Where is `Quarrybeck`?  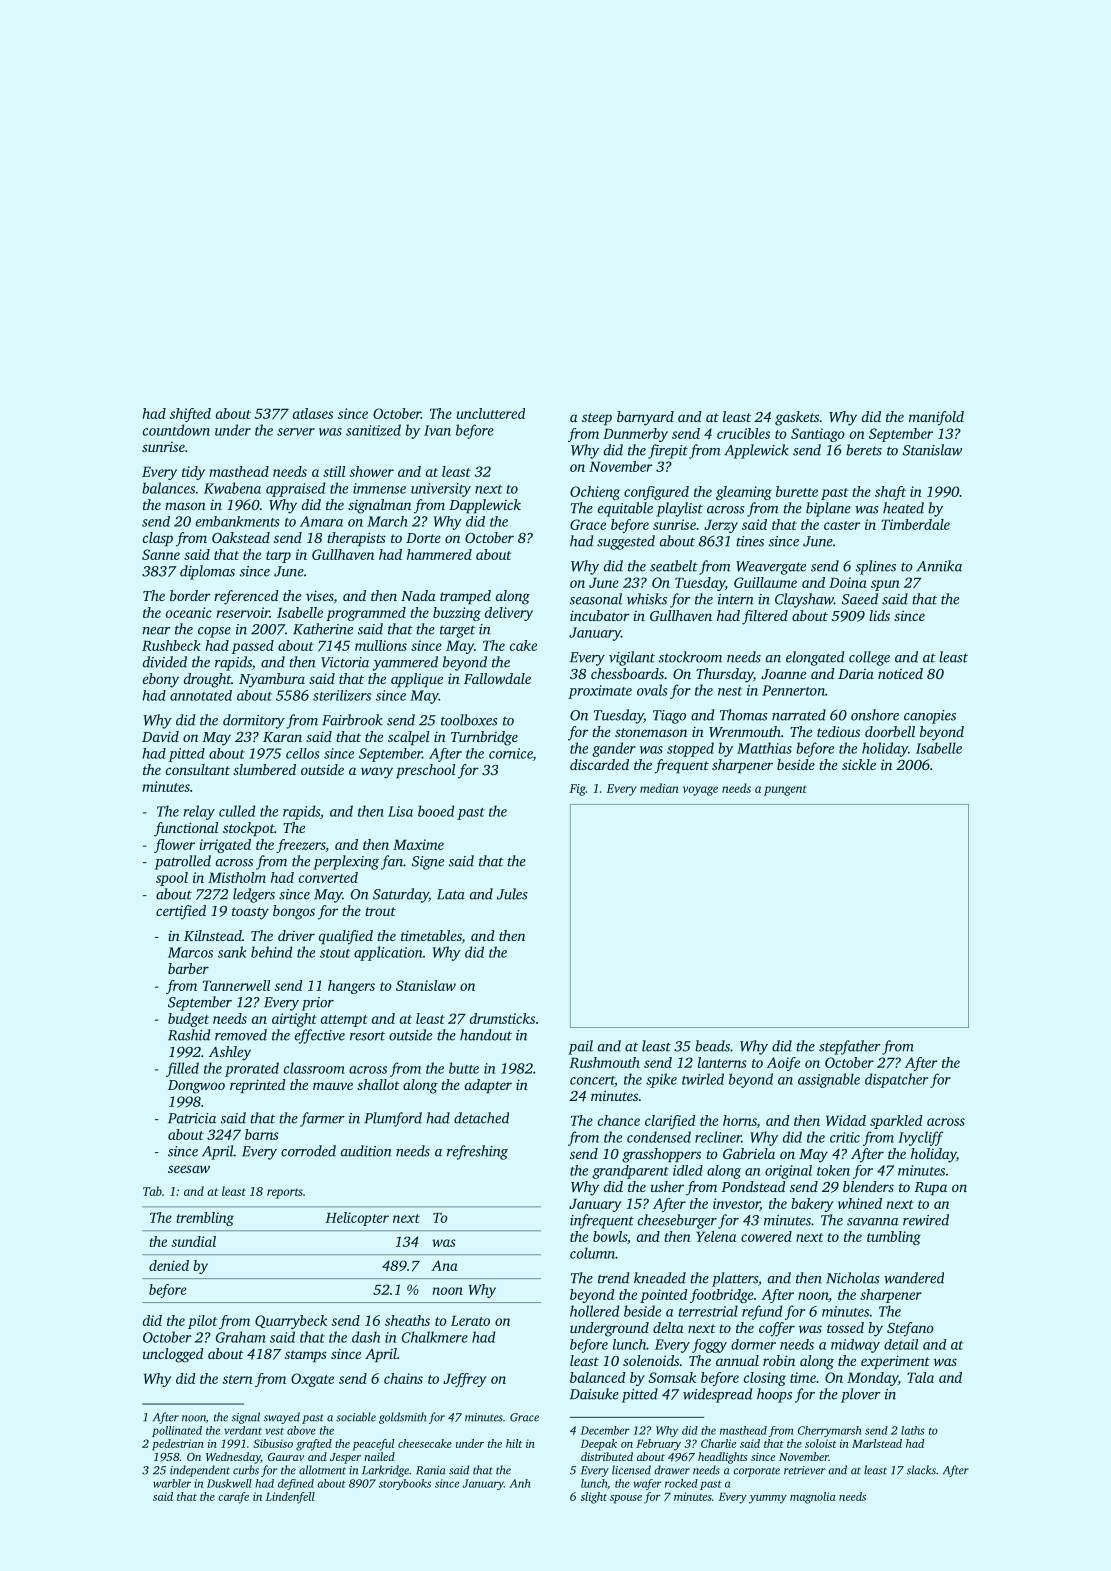
Quarrybeck is located at coordinates (291, 1322).
